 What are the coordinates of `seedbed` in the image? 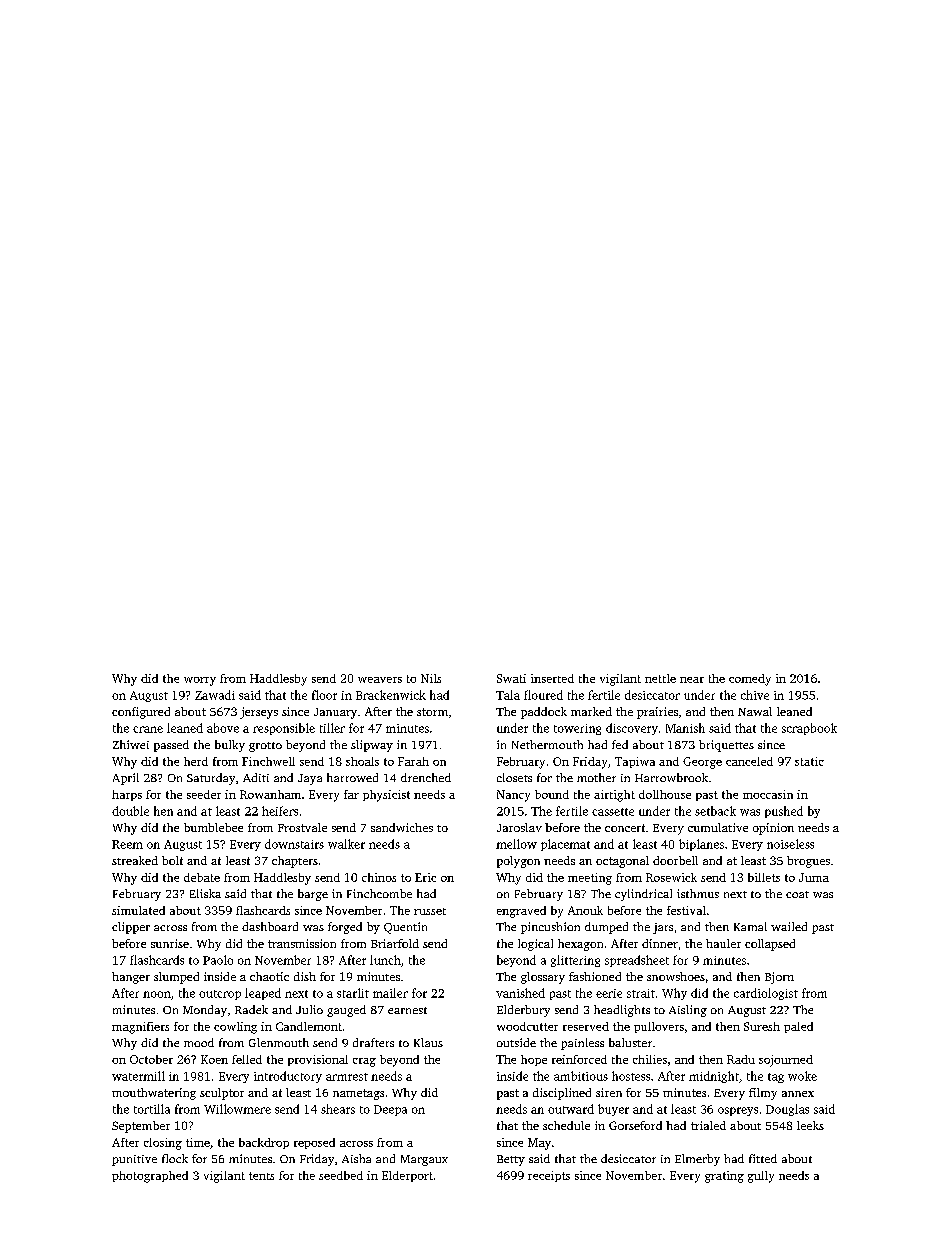 It's located at (341, 1175).
